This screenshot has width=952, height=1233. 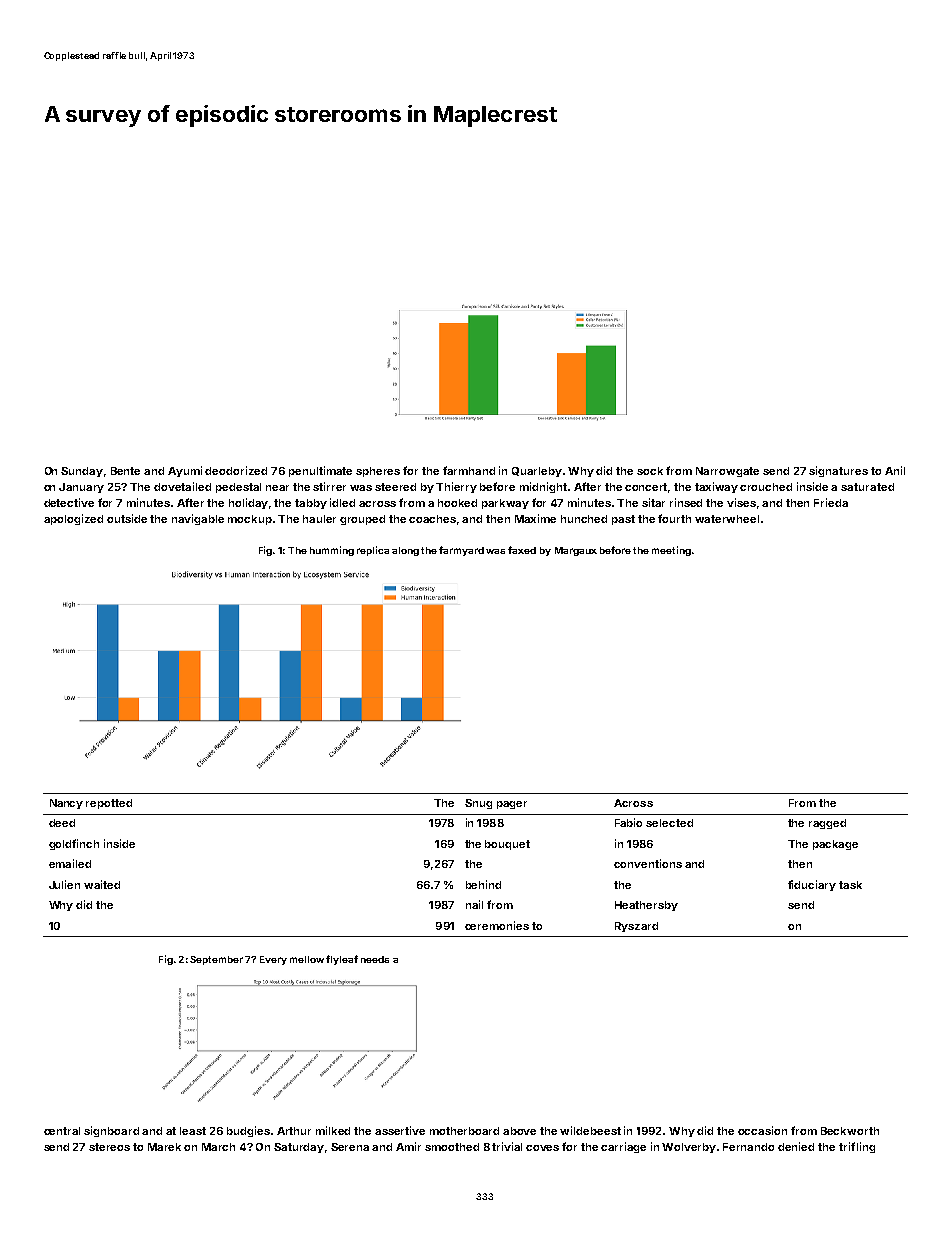 What do you see at coordinates (537, 472) in the screenshot?
I see `Quarleby` at bounding box center [537, 472].
